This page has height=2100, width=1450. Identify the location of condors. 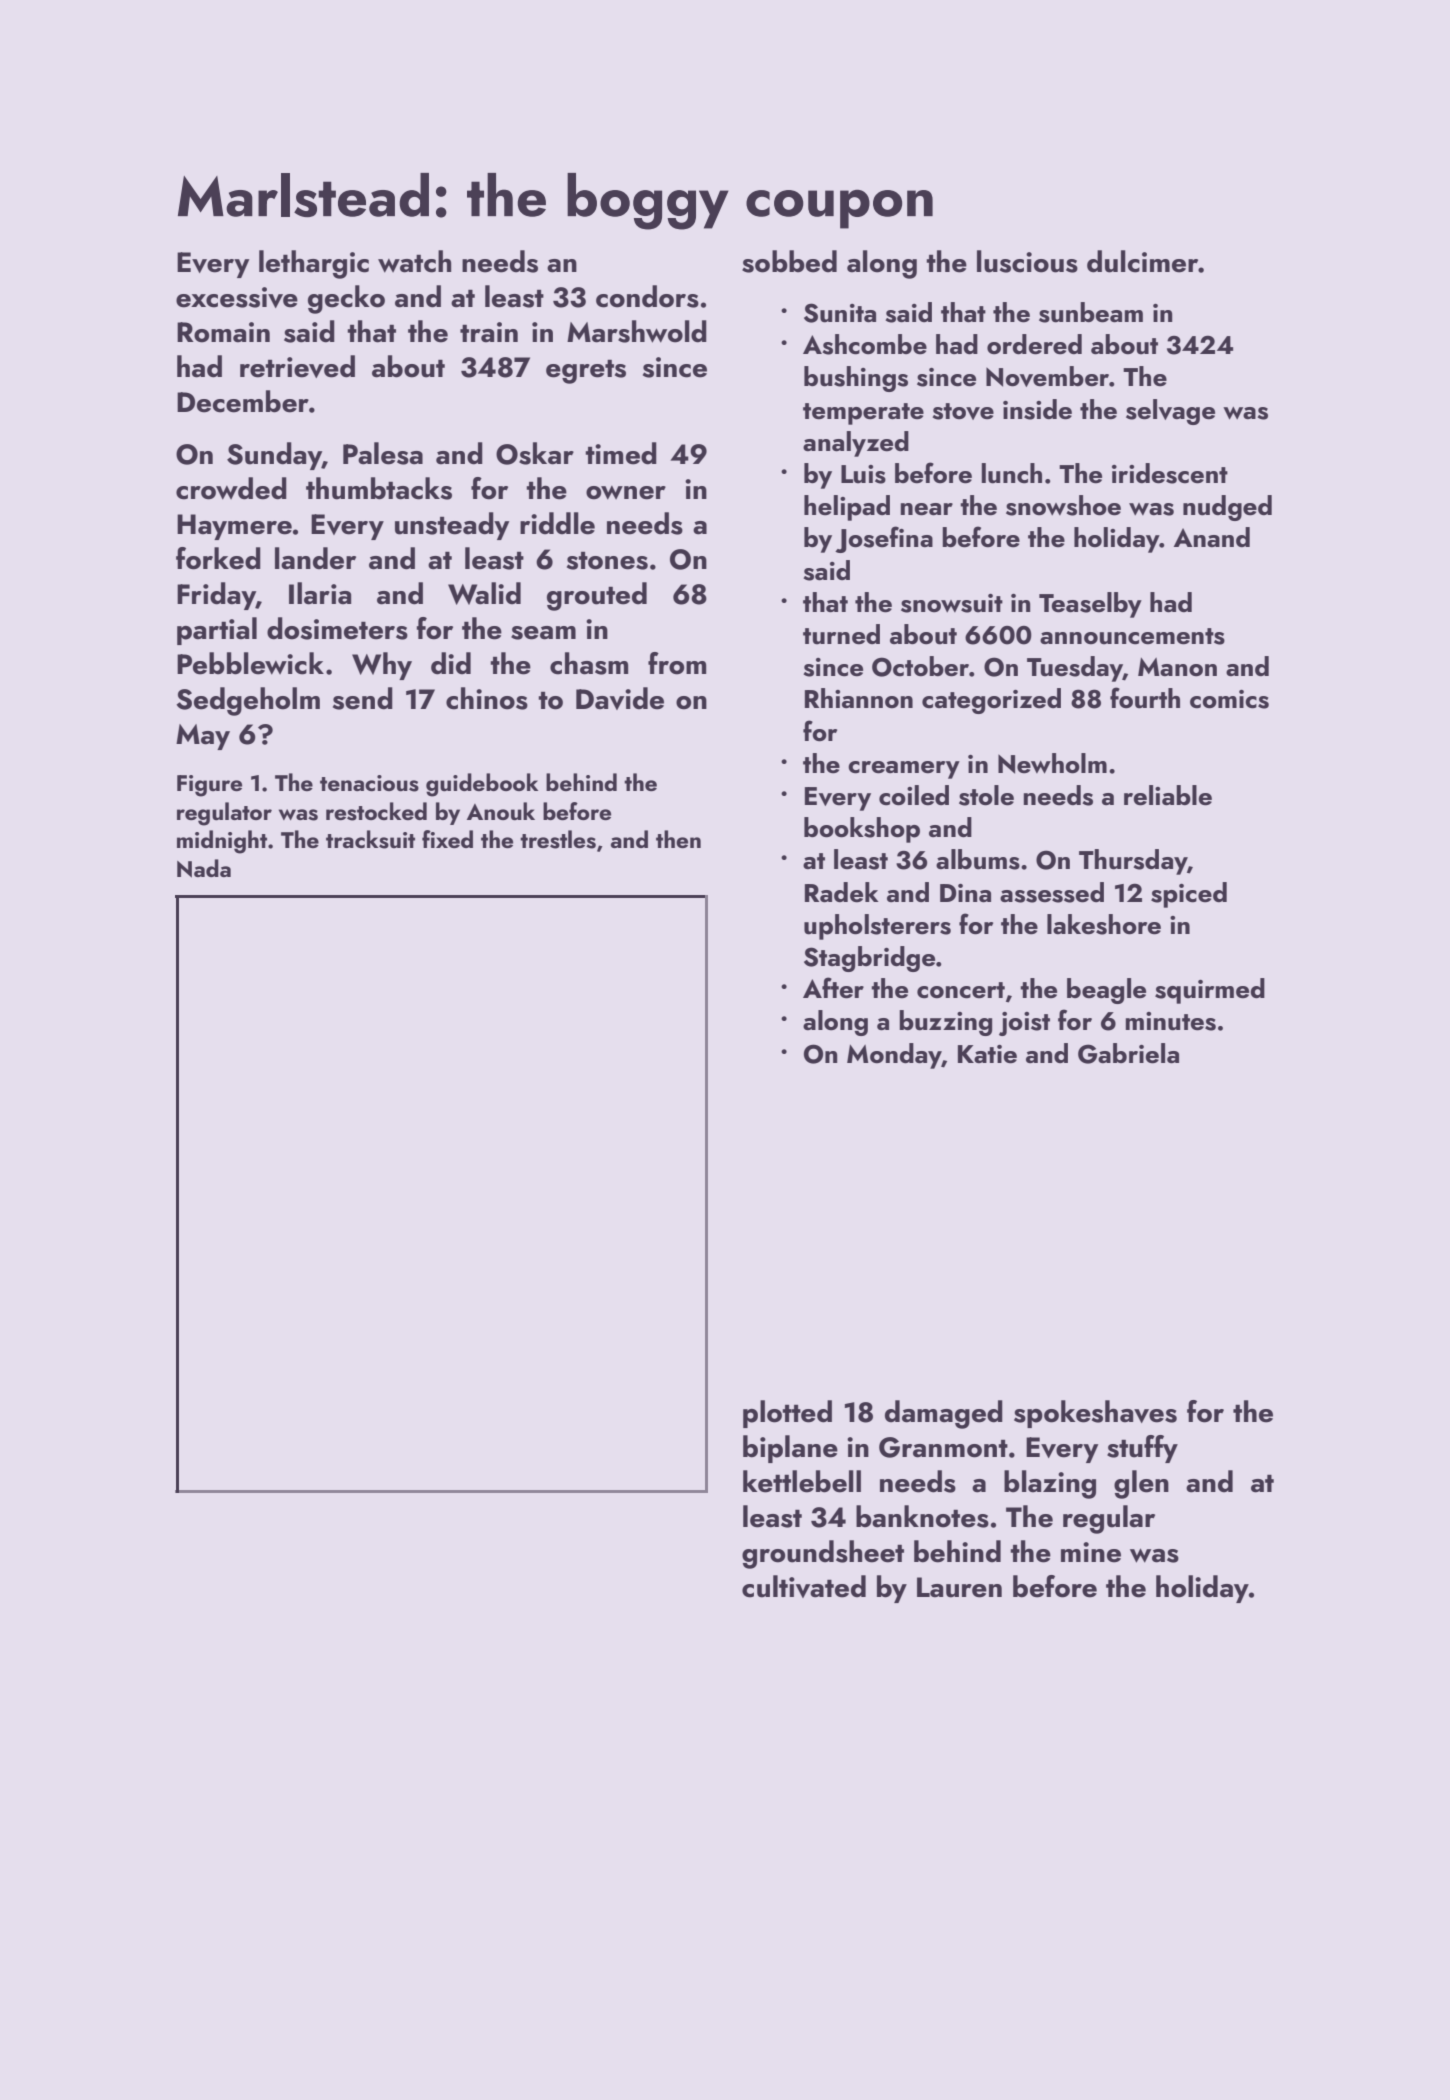
(647, 296).
